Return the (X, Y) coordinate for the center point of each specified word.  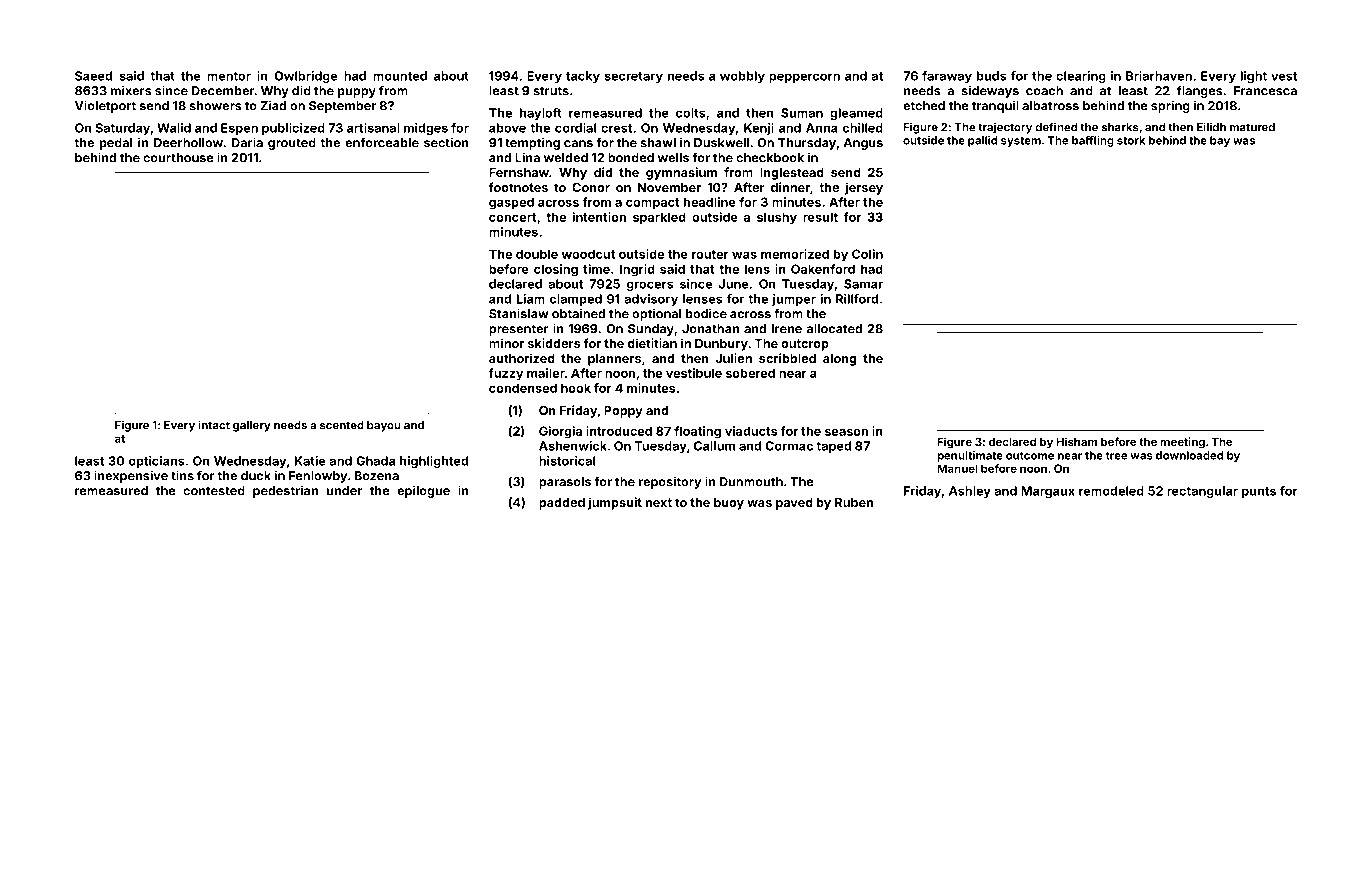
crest (616, 128)
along (839, 360)
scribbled (787, 358)
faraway (947, 77)
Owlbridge (305, 77)
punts (1259, 492)
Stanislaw (519, 313)
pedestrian (285, 491)
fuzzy (506, 374)
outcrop (805, 345)
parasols (565, 483)
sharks (1120, 127)
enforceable (382, 142)
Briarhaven (1159, 76)
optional (656, 314)
